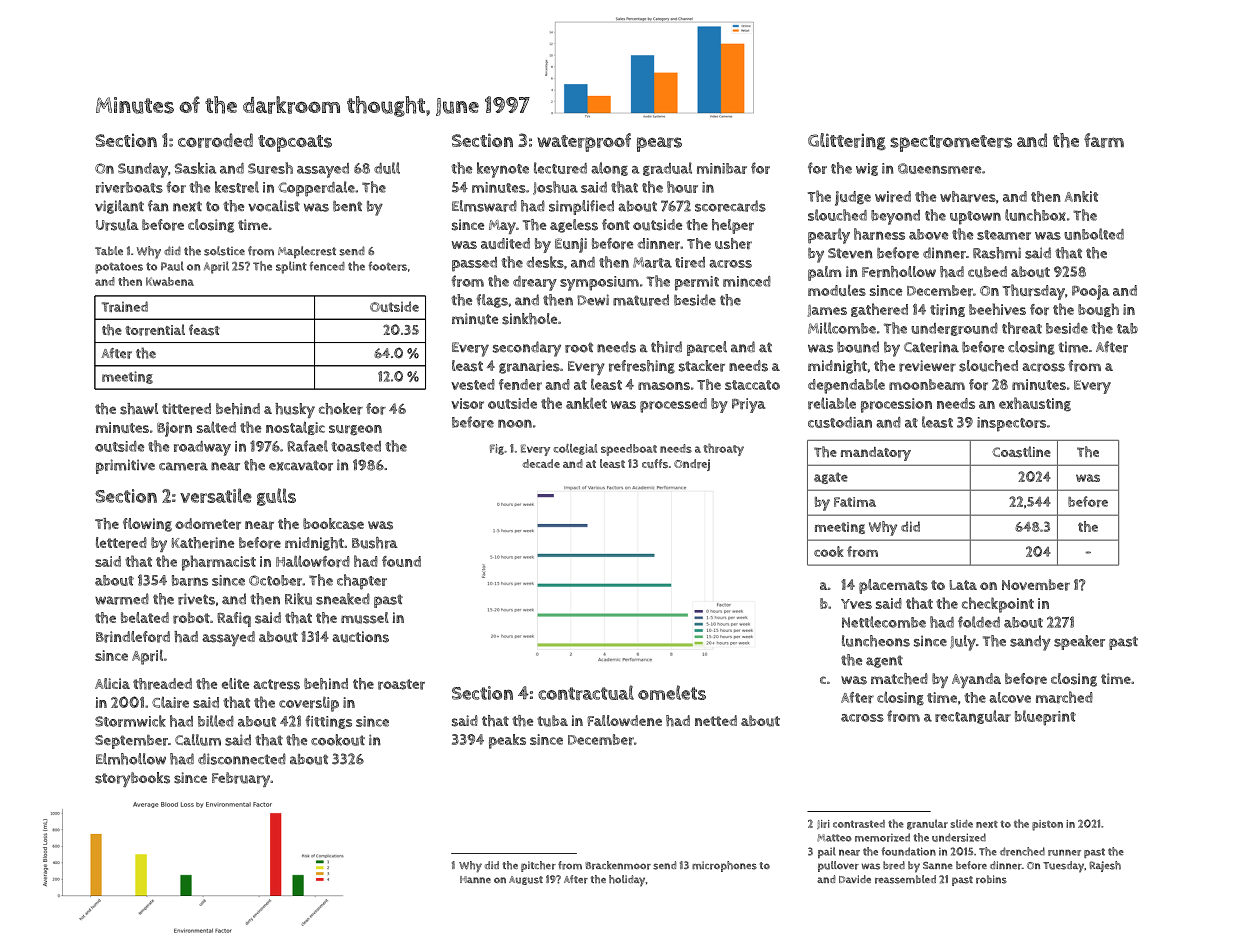 This screenshot has height=952, width=1233. I want to click on lunchbox, so click(1035, 215).
